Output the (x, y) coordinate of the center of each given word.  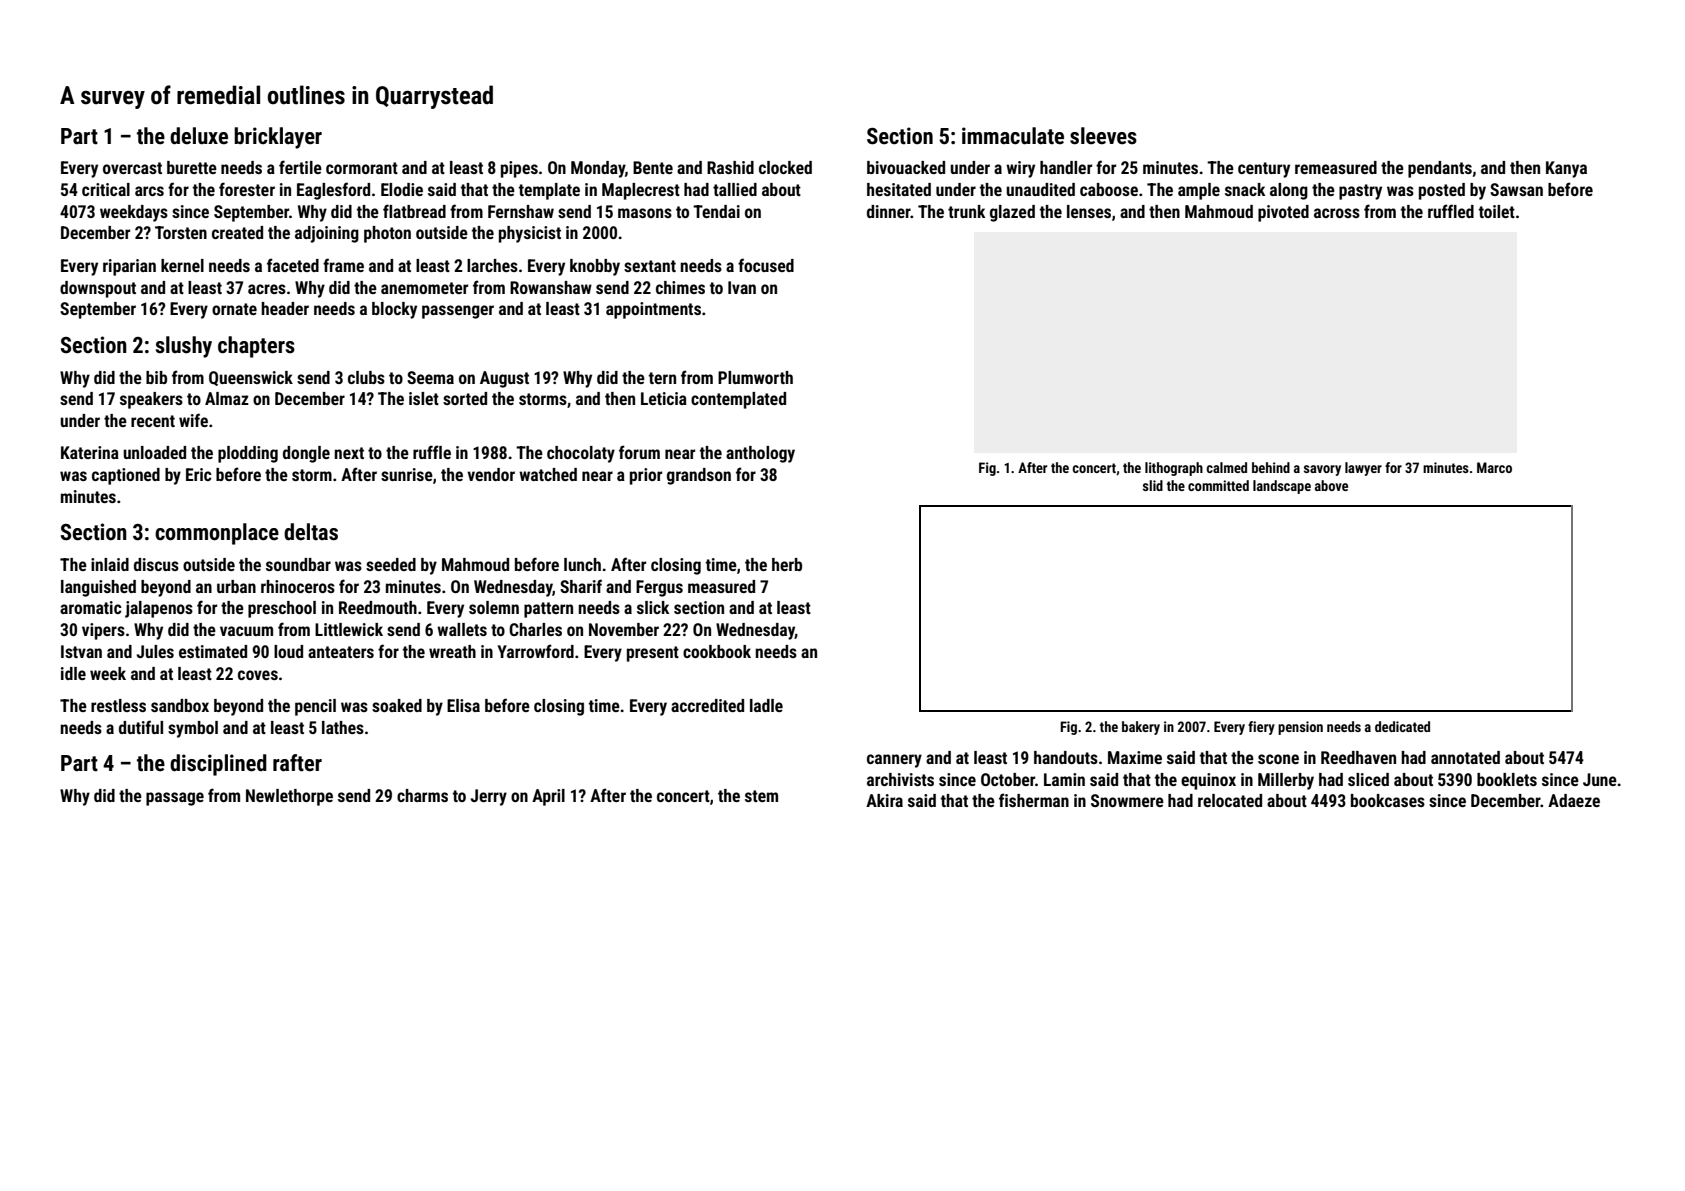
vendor (491, 474)
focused (766, 265)
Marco (1494, 467)
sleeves (1103, 136)
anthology (760, 454)
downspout (98, 289)
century (1264, 170)
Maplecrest (641, 191)
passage (175, 799)
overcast (132, 168)
